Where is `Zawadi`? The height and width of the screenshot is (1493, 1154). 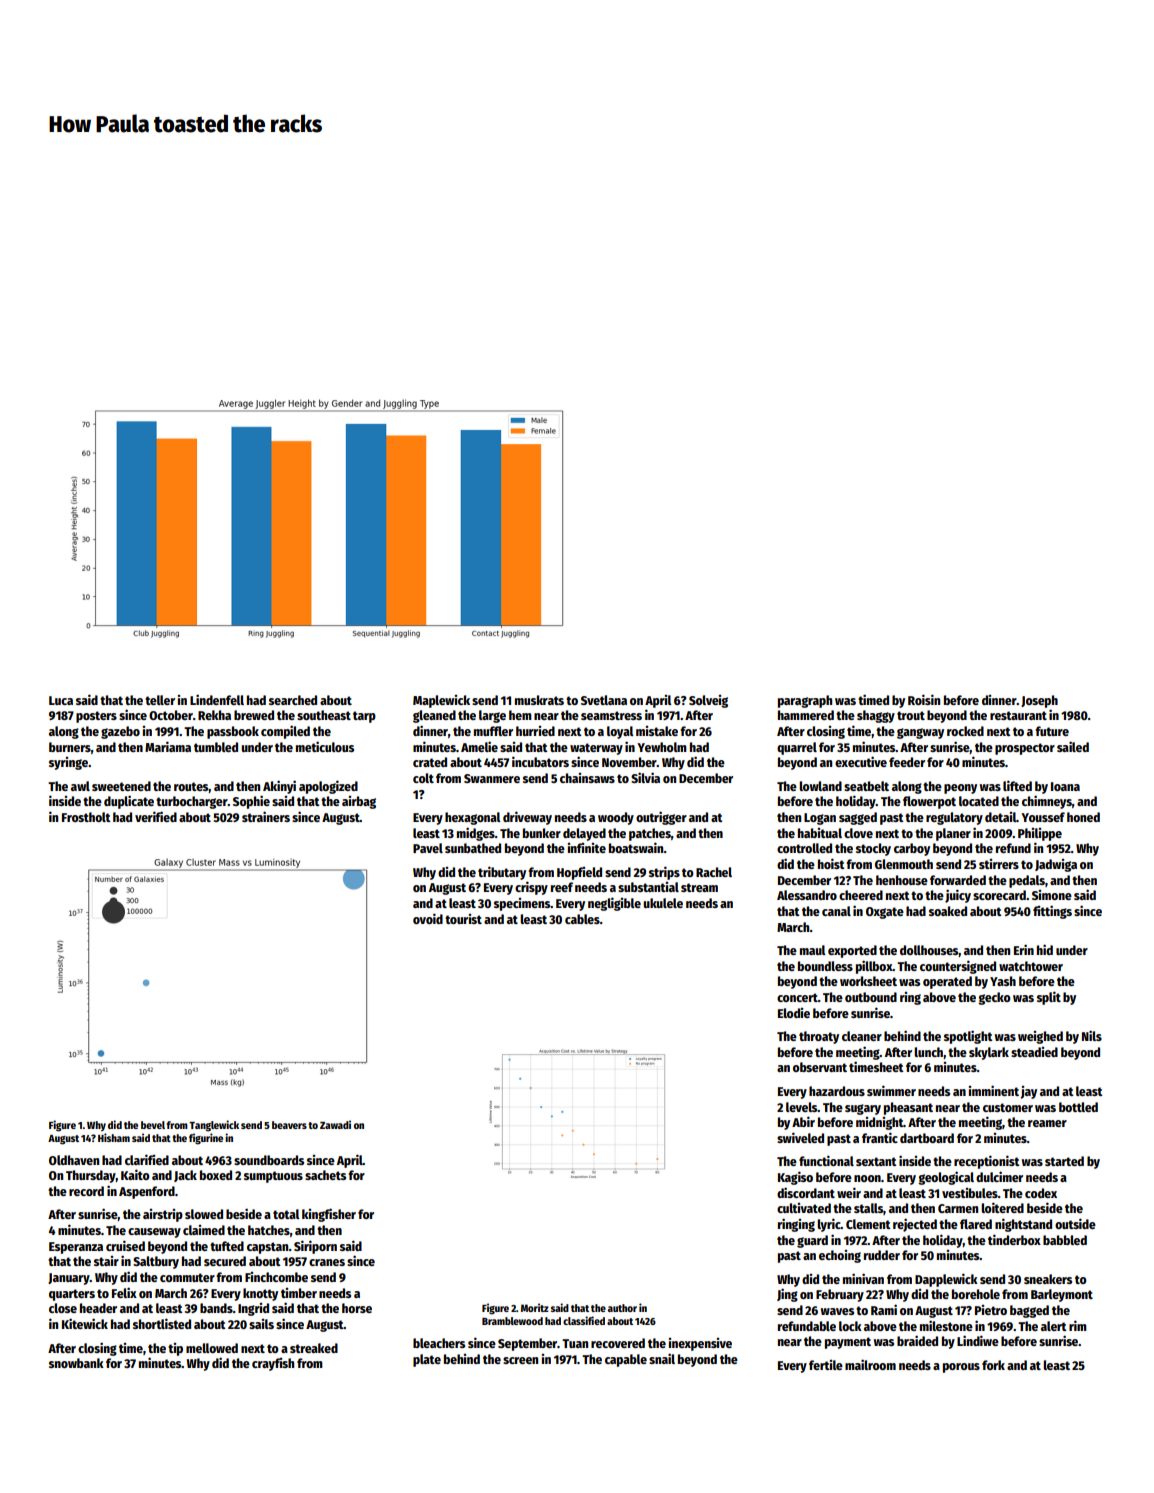 Zawadi is located at coordinates (335, 1124).
